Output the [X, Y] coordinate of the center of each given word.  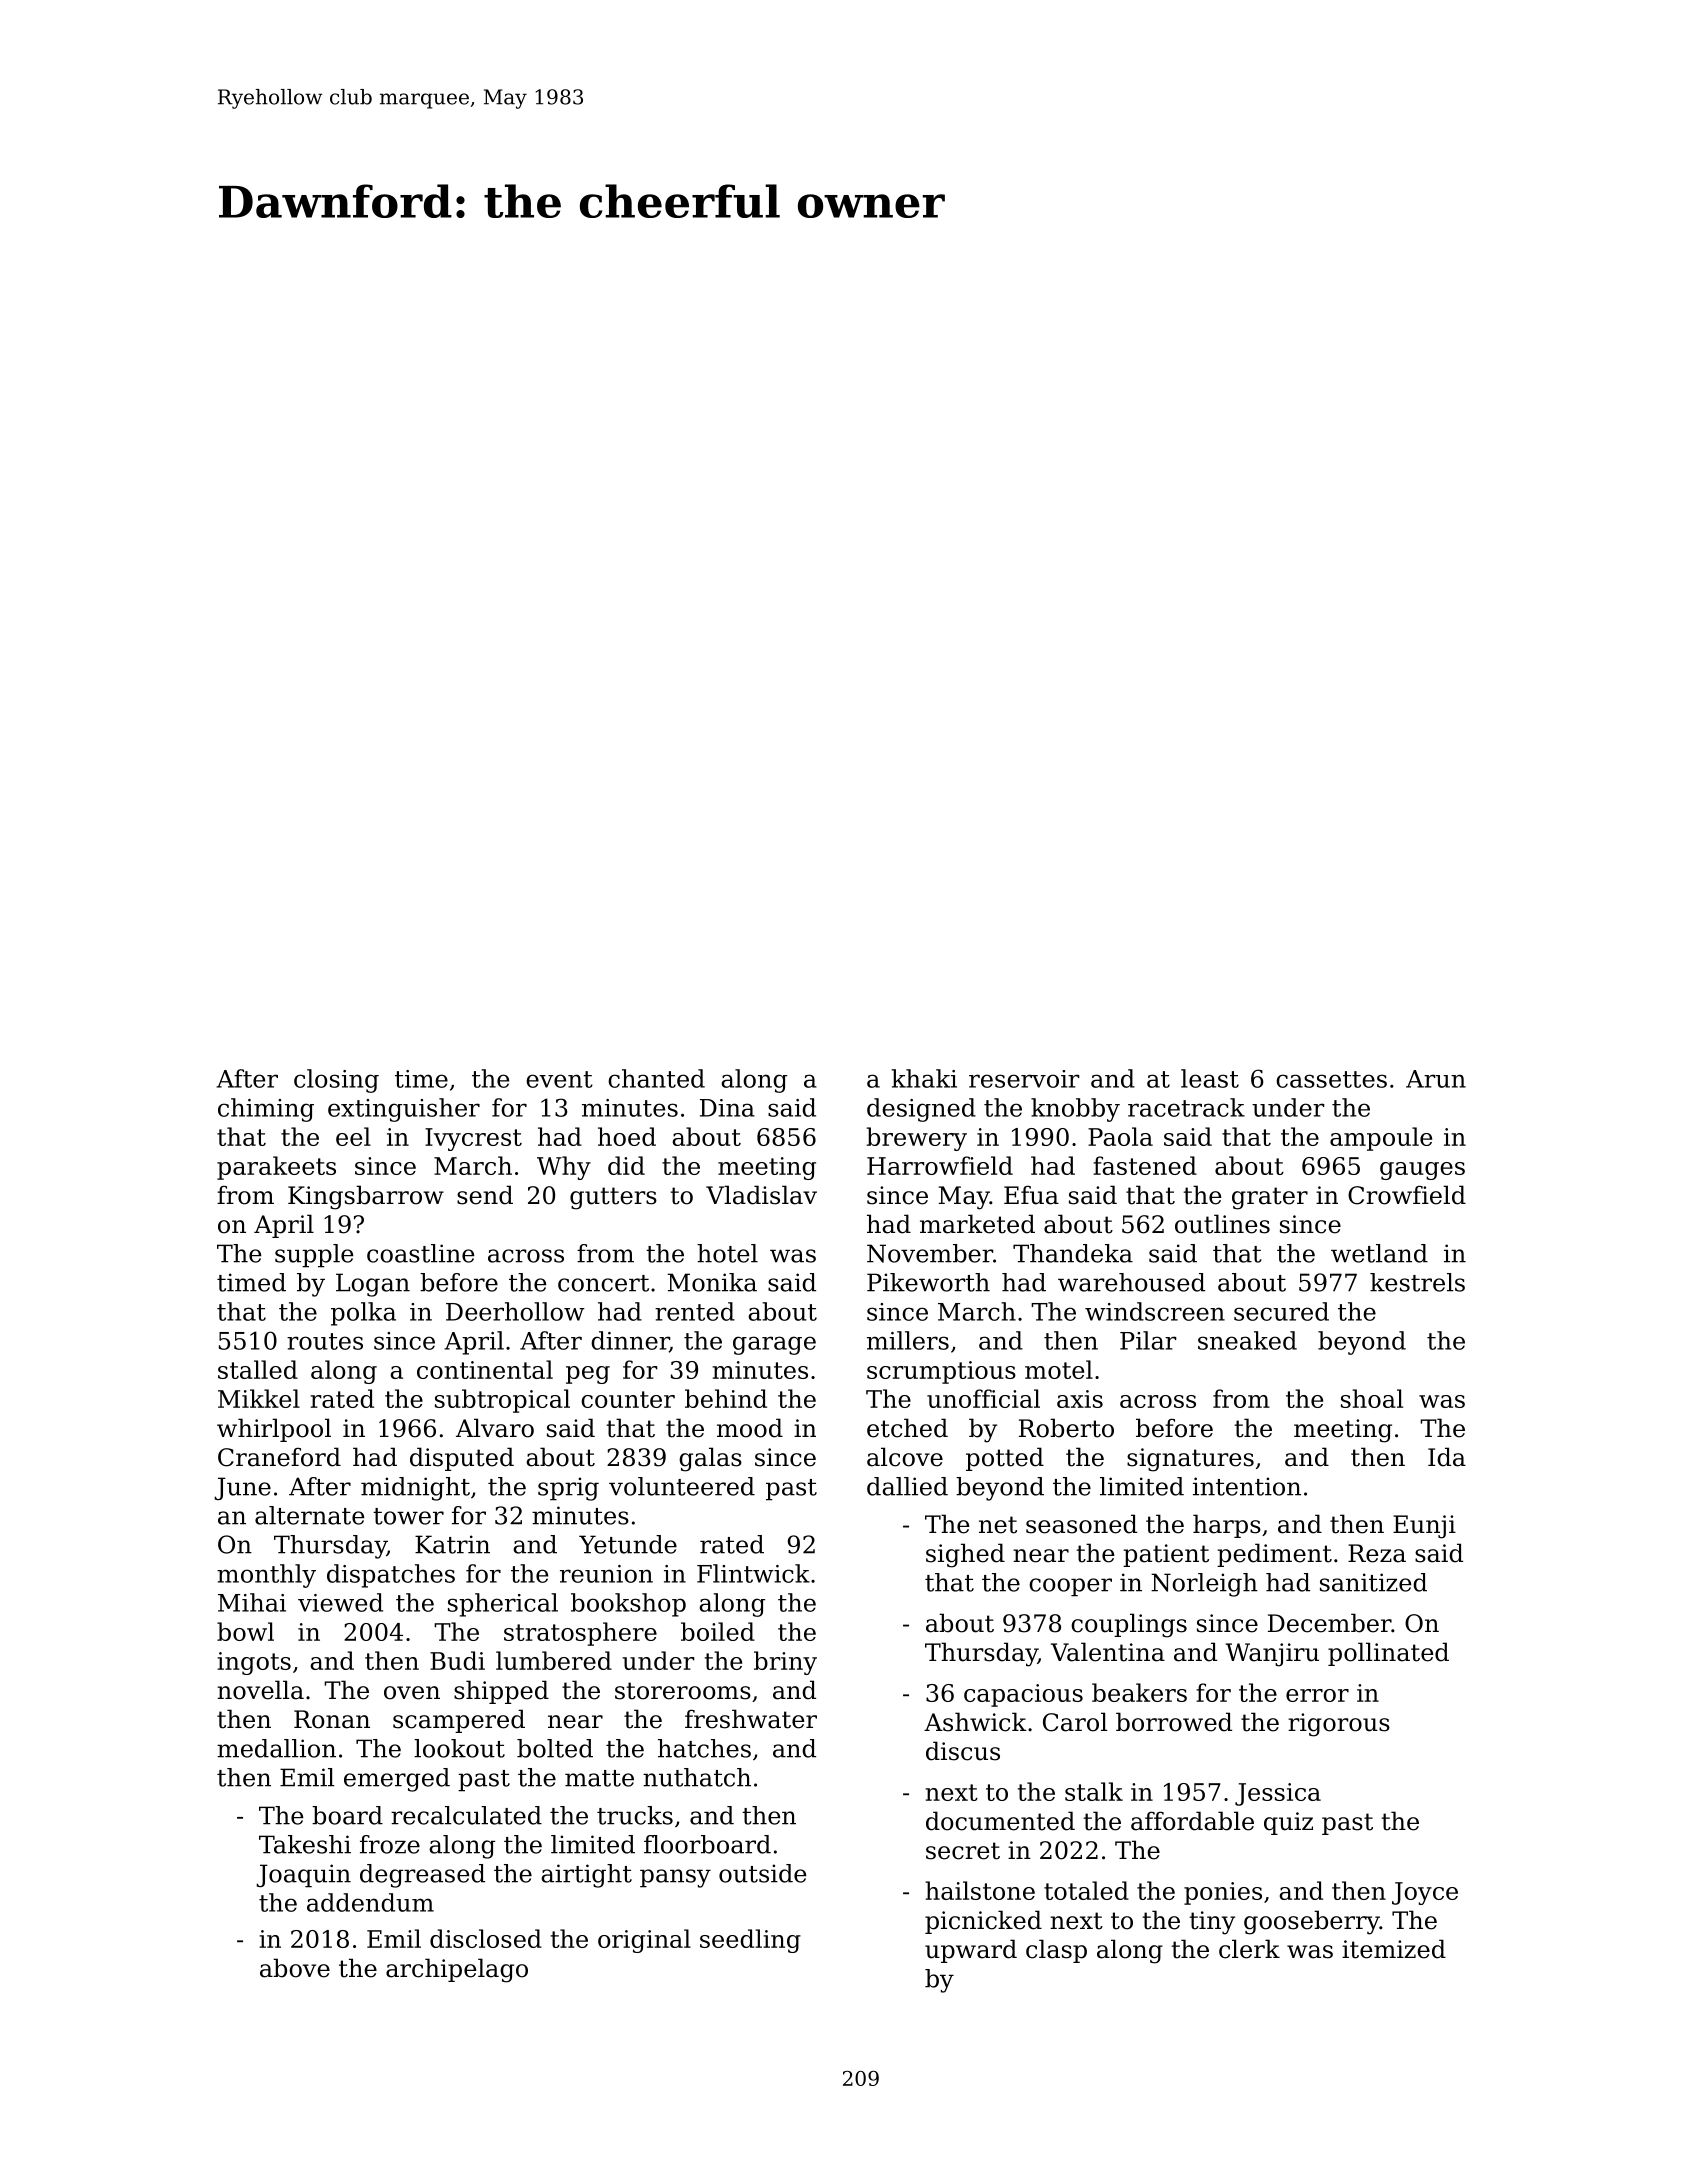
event [559, 1079]
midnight [415, 1489]
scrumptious [941, 1372]
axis [1080, 1399]
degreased [422, 1876]
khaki [924, 1078]
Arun [1436, 1079]
